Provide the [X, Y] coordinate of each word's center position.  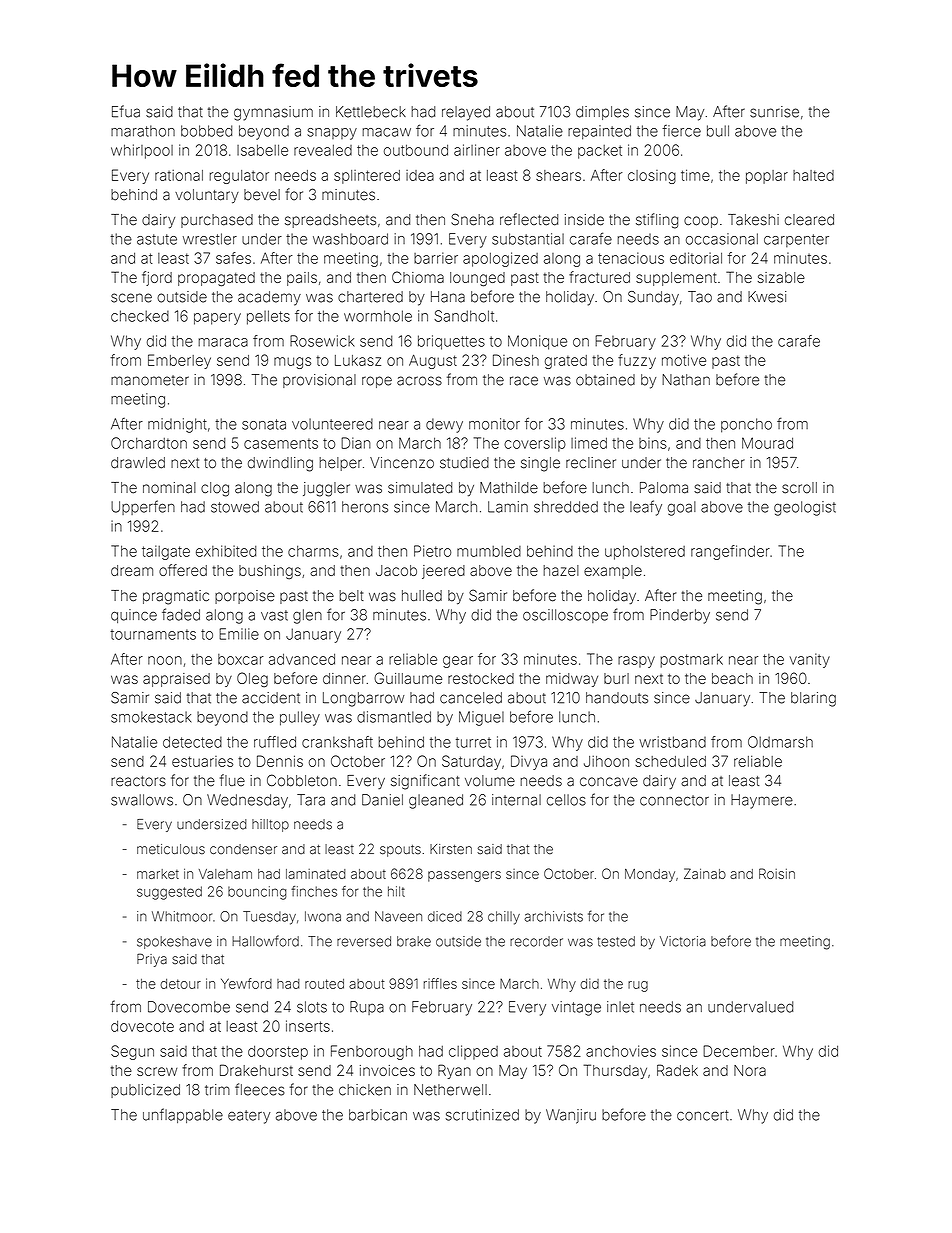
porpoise [245, 597]
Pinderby [680, 616]
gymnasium [273, 113]
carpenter [796, 240]
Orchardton [149, 443]
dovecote [142, 1026]
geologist [805, 508]
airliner [477, 150]
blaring [813, 699]
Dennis [280, 761]
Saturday [471, 762]
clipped [473, 1052]
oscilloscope [565, 616]
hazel [561, 570]
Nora [750, 1070]
